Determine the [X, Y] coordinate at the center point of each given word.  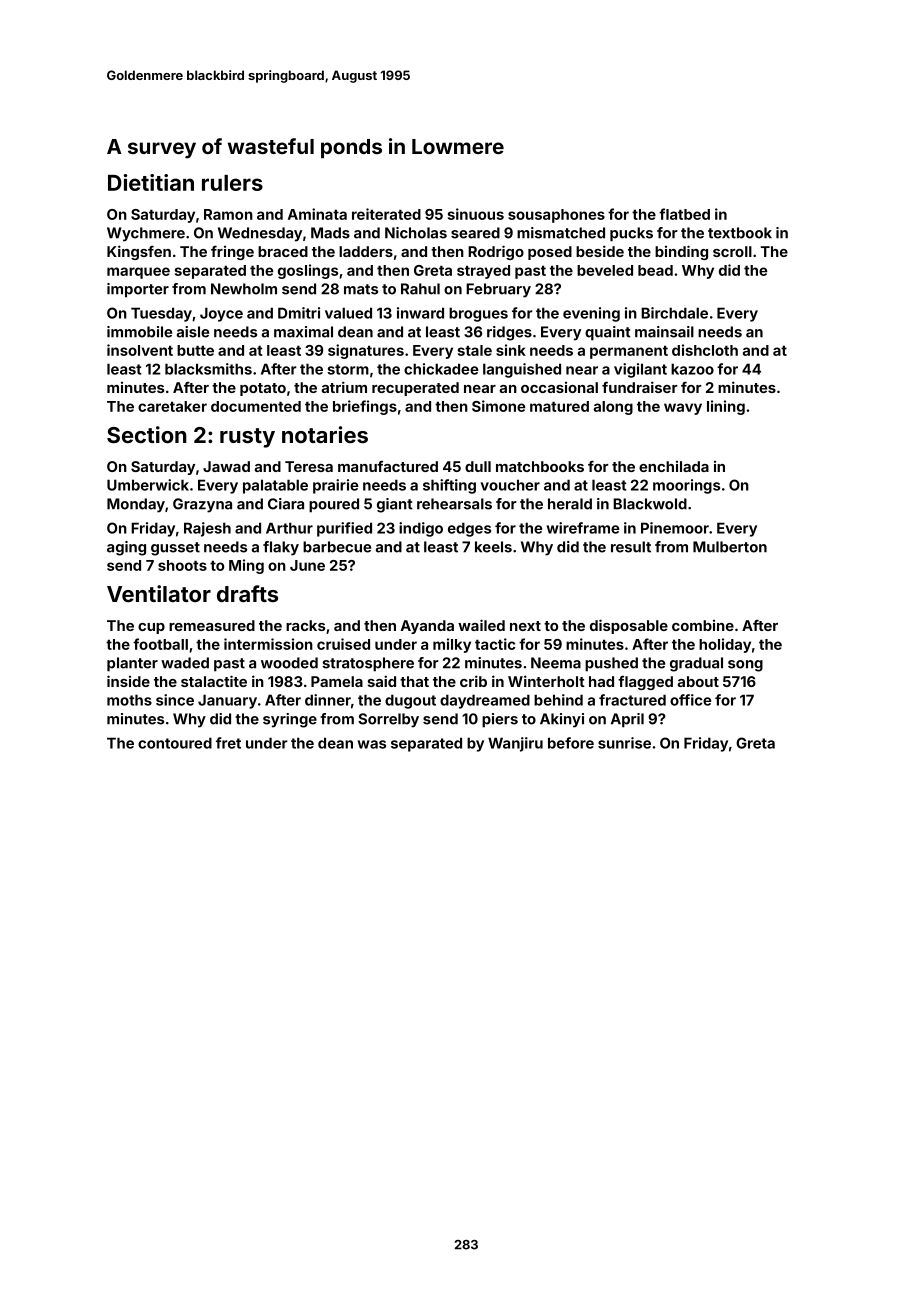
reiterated [386, 214]
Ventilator [159, 593]
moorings [686, 486]
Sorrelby [388, 720]
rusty [247, 438]
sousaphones [556, 216]
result [631, 547]
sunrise [624, 743]
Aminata [317, 214]
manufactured [388, 466]
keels [493, 547]
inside [128, 681]
